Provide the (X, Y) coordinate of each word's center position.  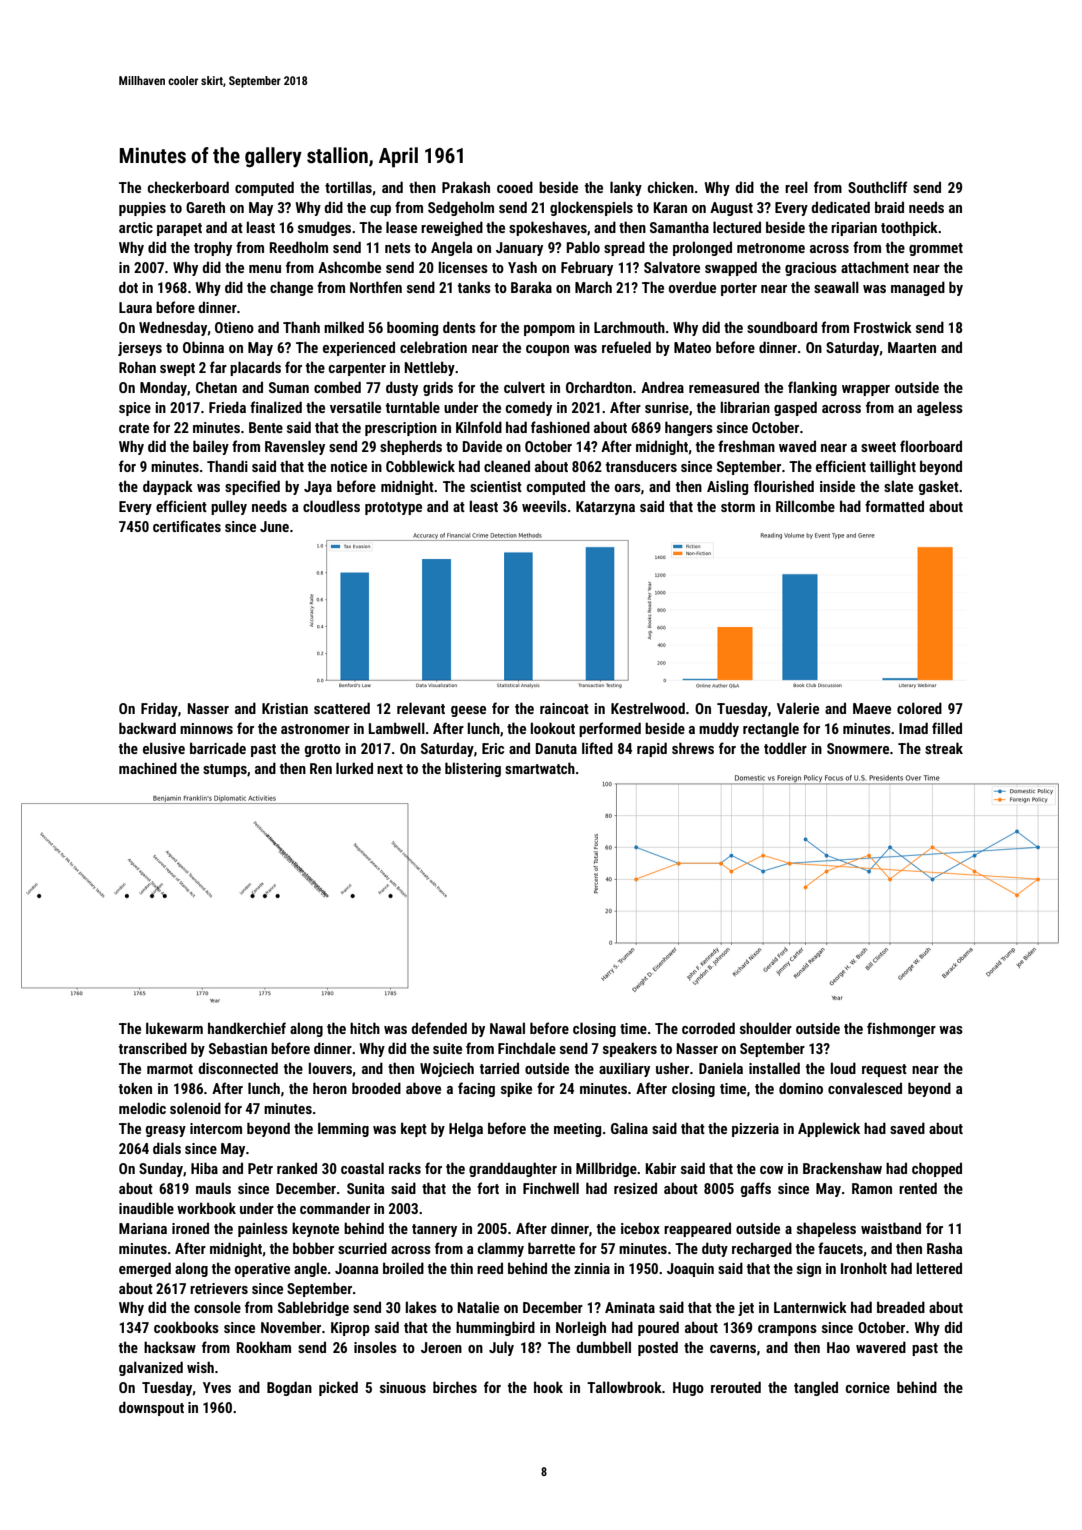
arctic (136, 227)
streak (944, 748)
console (217, 1307)
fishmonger (901, 1029)
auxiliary (624, 1069)
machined (148, 768)
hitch (365, 1028)
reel (796, 187)
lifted (597, 748)
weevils (544, 506)
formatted (894, 506)
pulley (229, 507)
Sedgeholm (461, 208)
